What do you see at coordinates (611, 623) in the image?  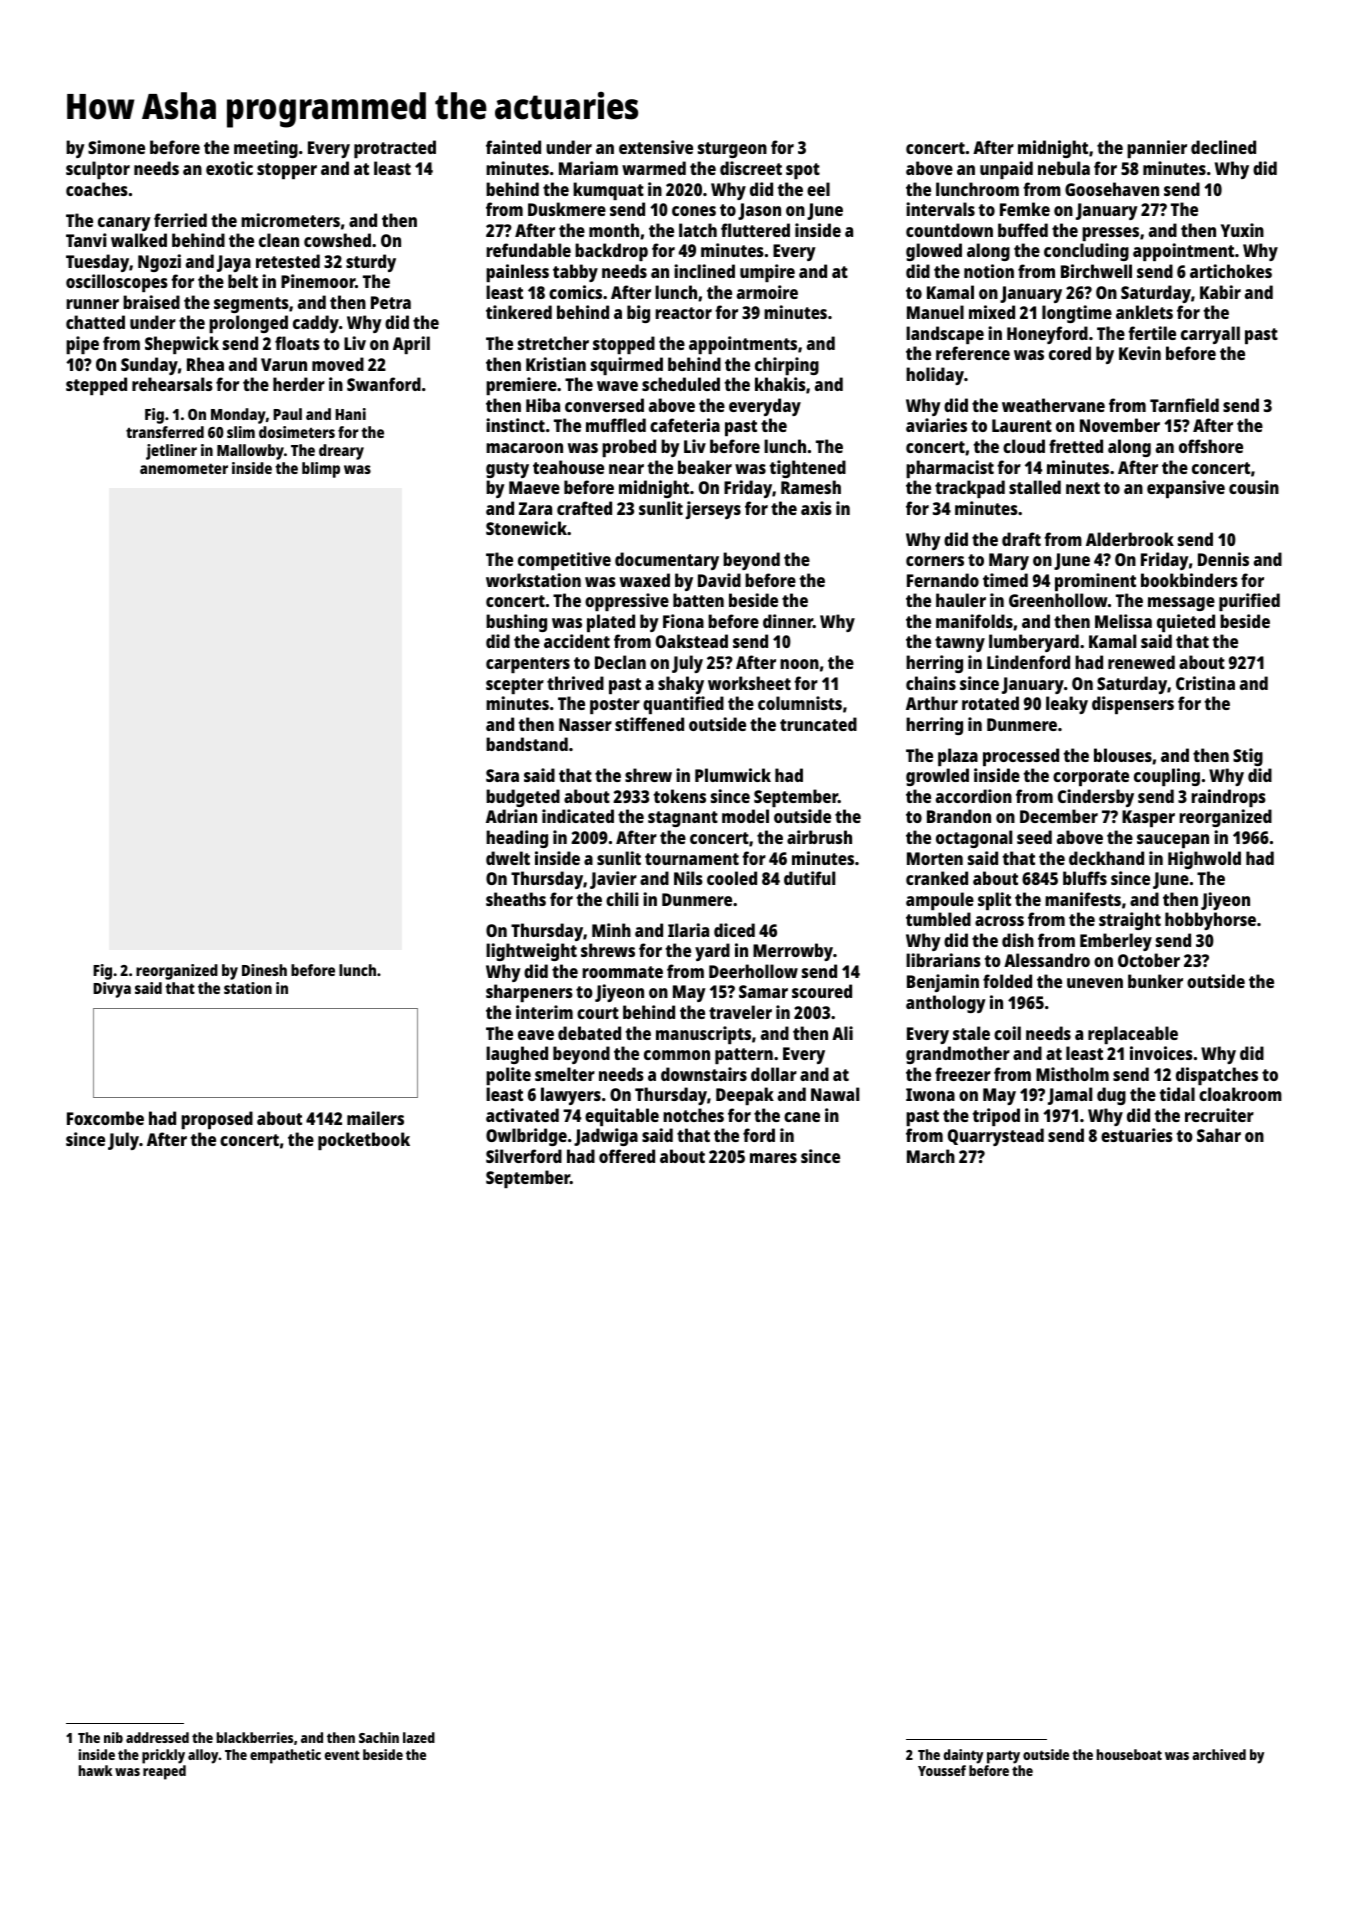 I see `plated` at bounding box center [611, 623].
